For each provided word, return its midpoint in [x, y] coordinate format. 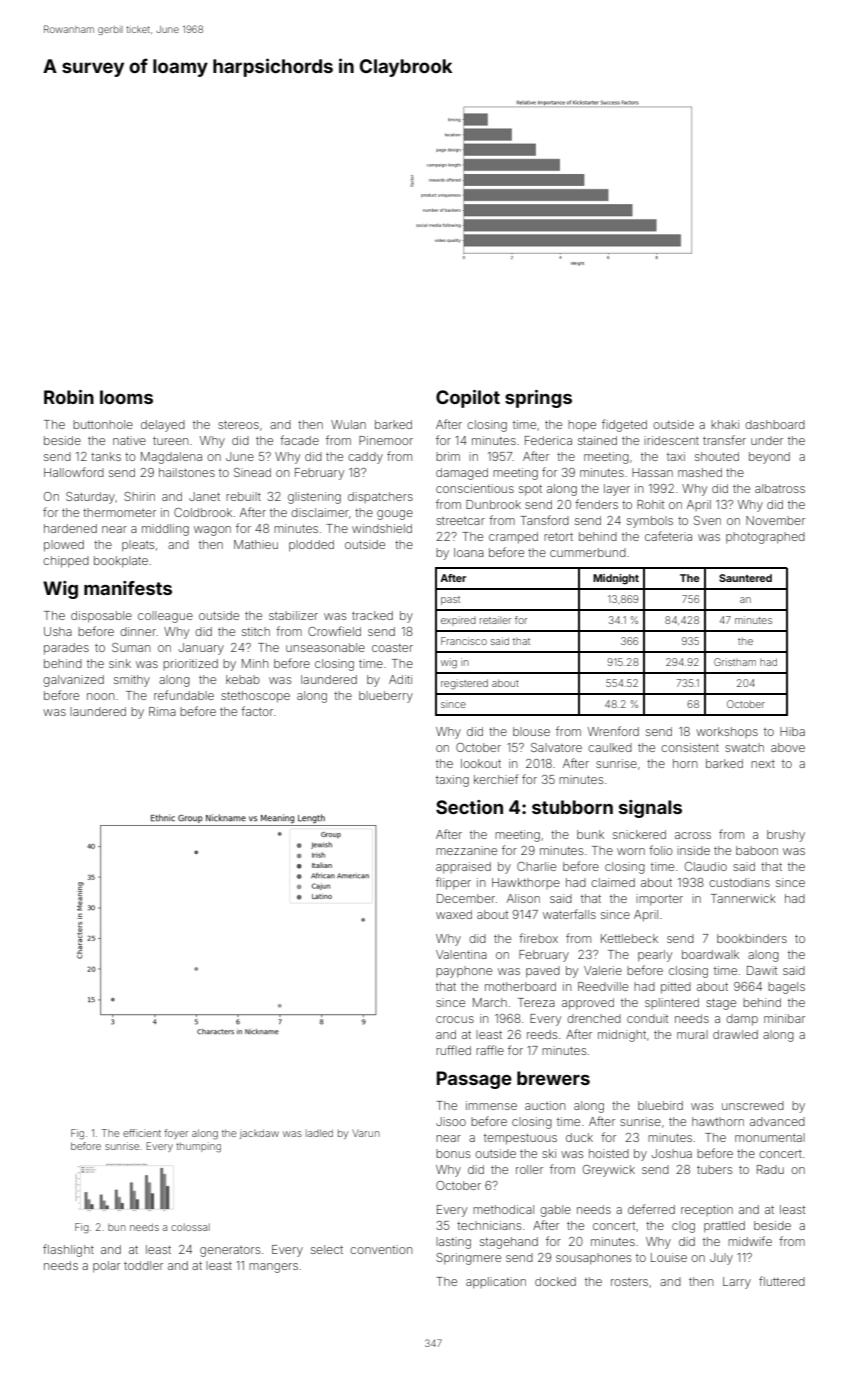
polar [106, 1267]
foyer [176, 1134]
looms [126, 397]
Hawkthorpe [526, 883]
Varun [366, 1133]
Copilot [468, 399]
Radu [770, 1169]
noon [101, 696]
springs [538, 399]
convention [381, 1249]
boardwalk [710, 954]
